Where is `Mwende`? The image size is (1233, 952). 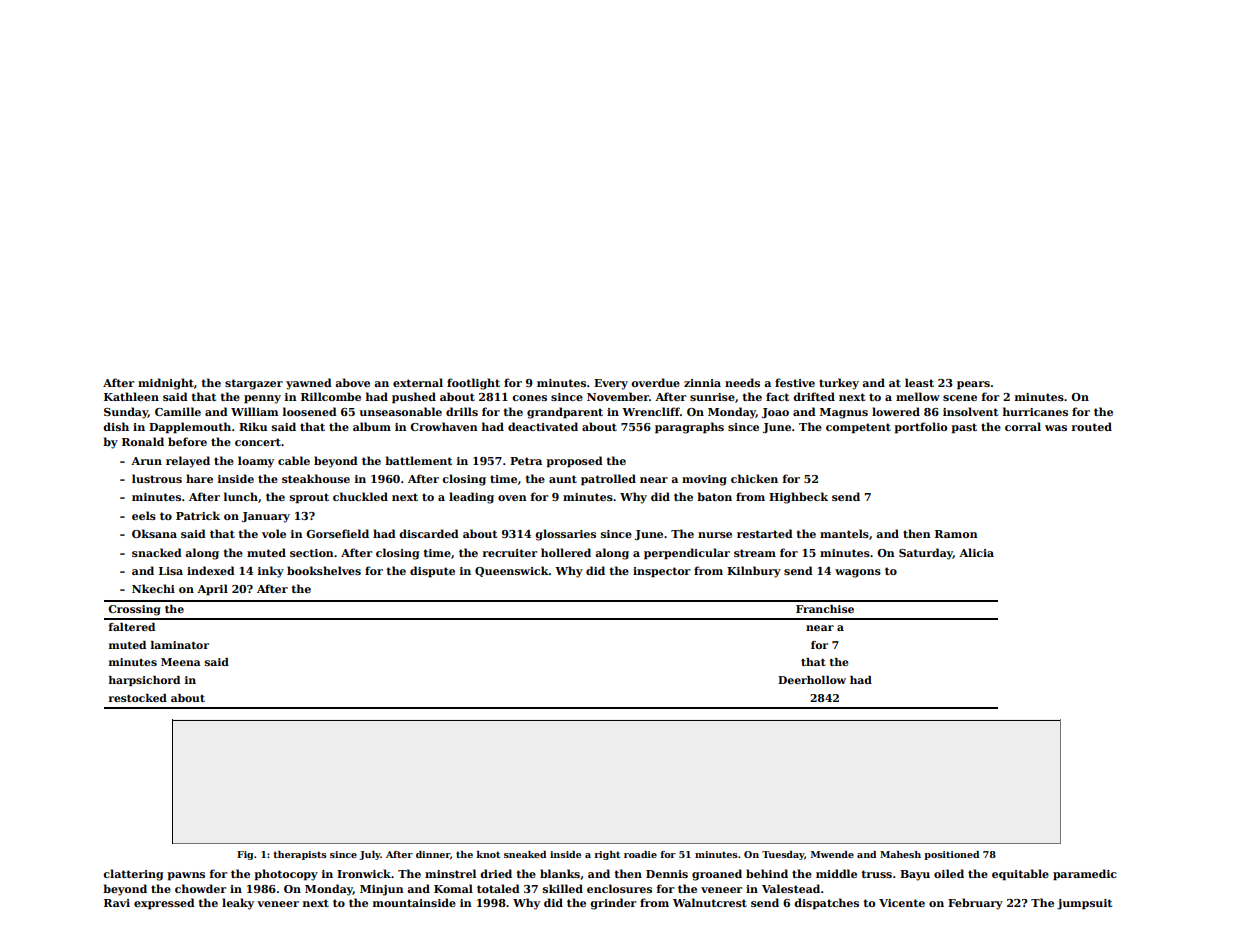 Mwende is located at coordinates (832, 854).
